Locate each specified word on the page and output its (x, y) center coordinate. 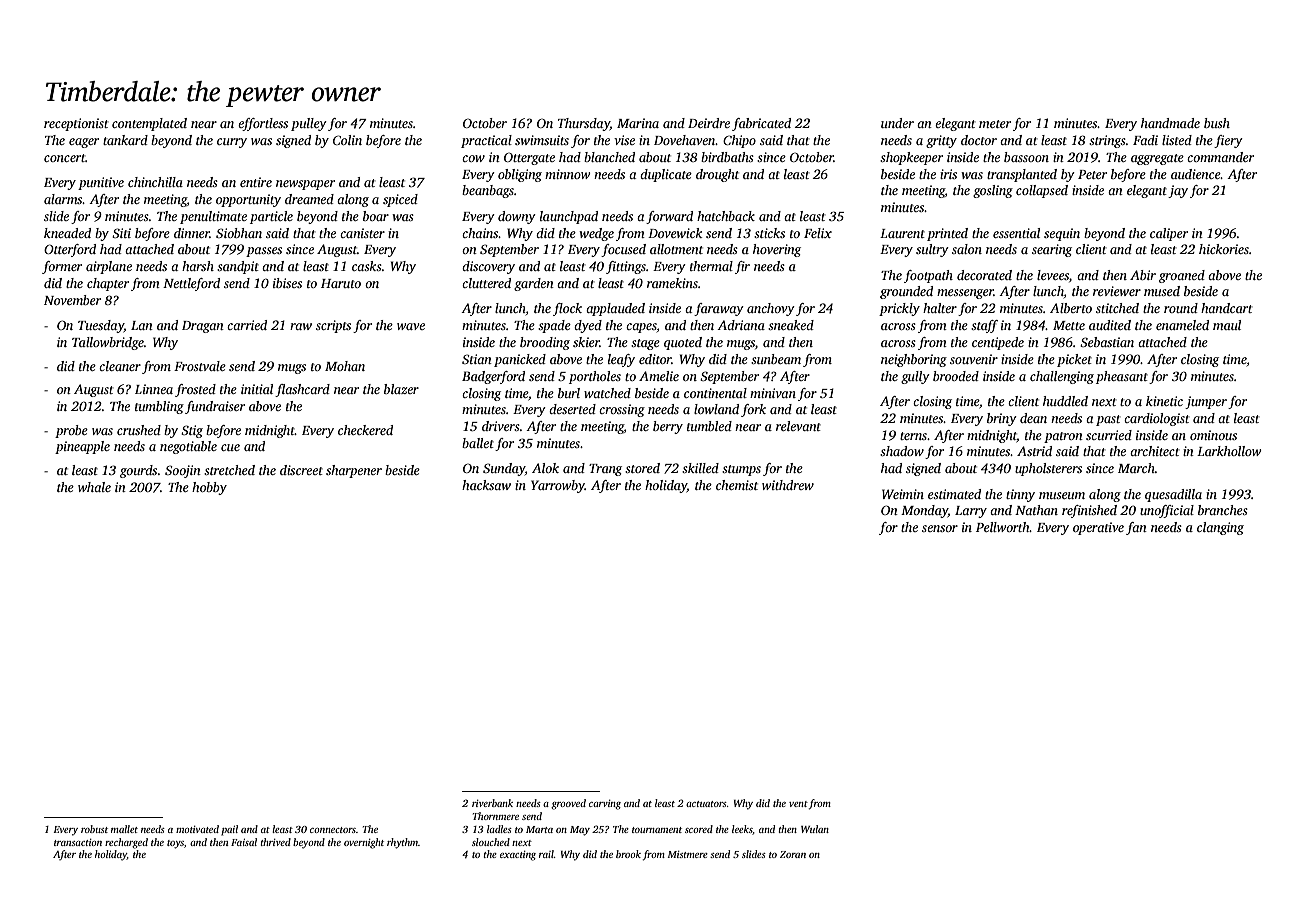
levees (1053, 275)
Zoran (793, 854)
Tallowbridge (108, 343)
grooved (568, 804)
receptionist (76, 124)
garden (534, 284)
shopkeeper (911, 158)
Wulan (815, 829)
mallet (124, 829)
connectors (333, 830)
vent (798, 804)
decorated (984, 275)
